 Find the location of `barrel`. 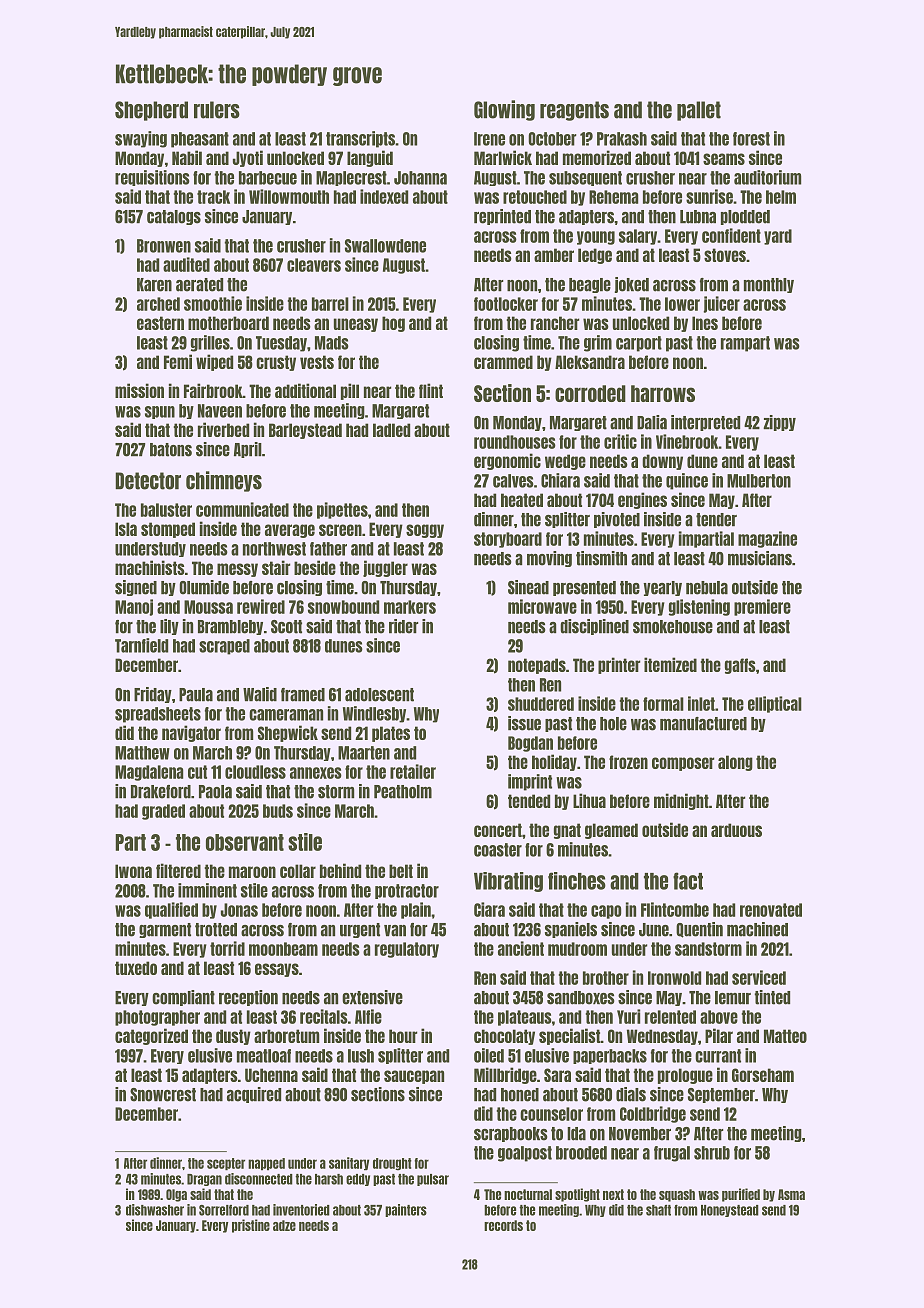

barrel is located at coordinates (330, 304).
